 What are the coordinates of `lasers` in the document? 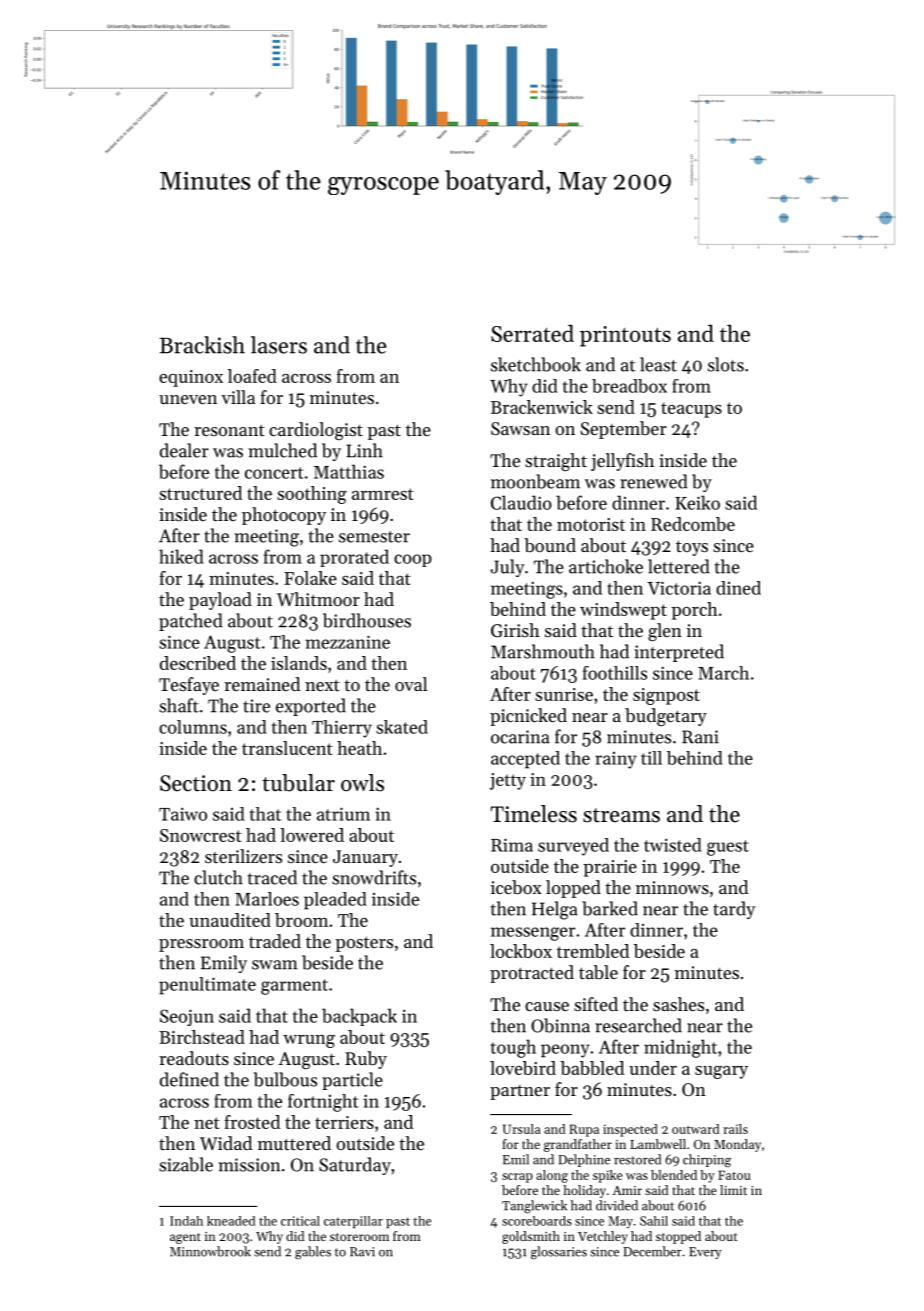 It's located at (279, 345).
